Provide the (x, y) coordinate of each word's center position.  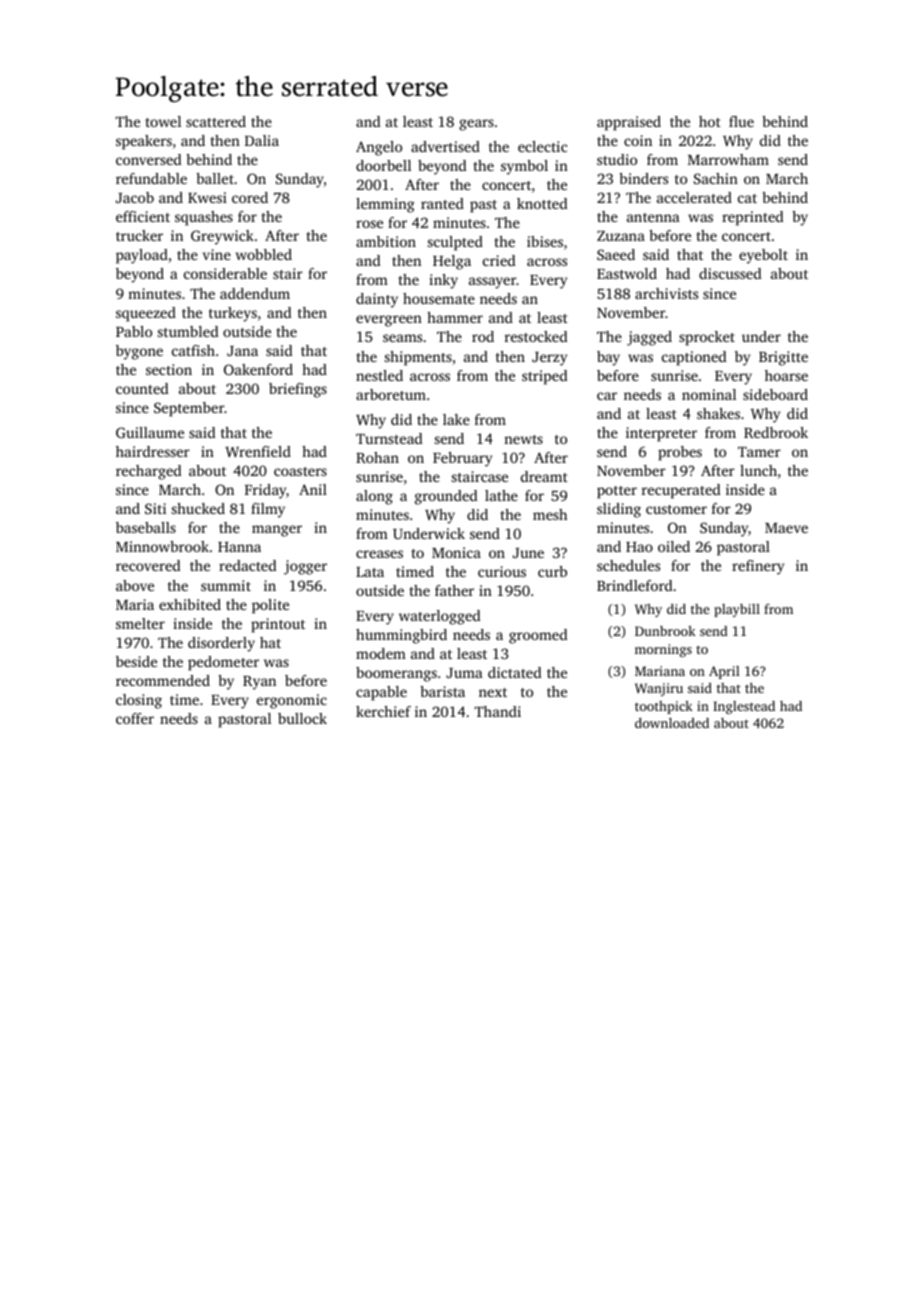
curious (502, 571)
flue (741, 121)
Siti (155, 508)
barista (442, 691)
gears (476, 125)
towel (163, 121)
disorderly (221, 644)
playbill (737, 610)
